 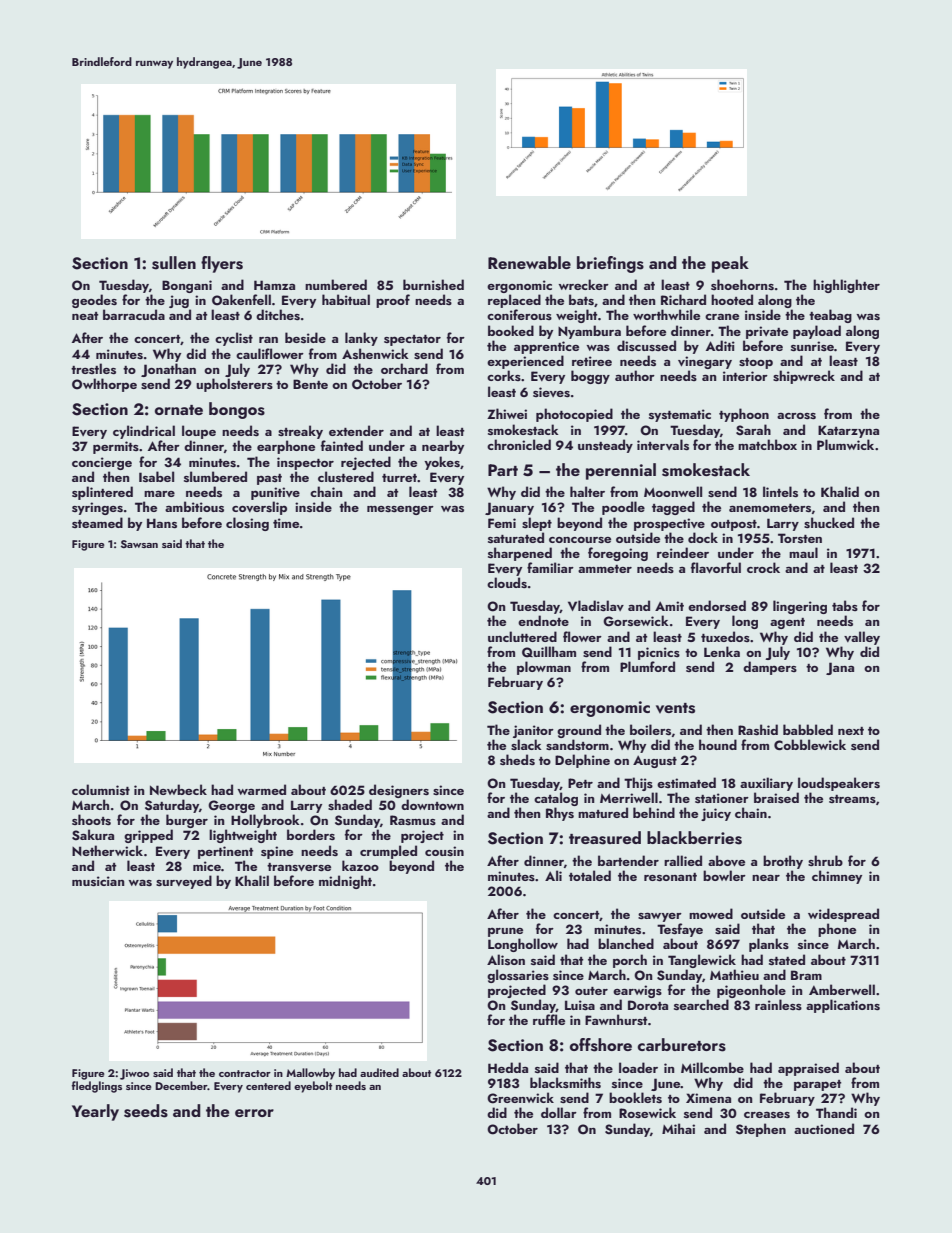 I want to click on Jana, so click(x=840, y=668).
